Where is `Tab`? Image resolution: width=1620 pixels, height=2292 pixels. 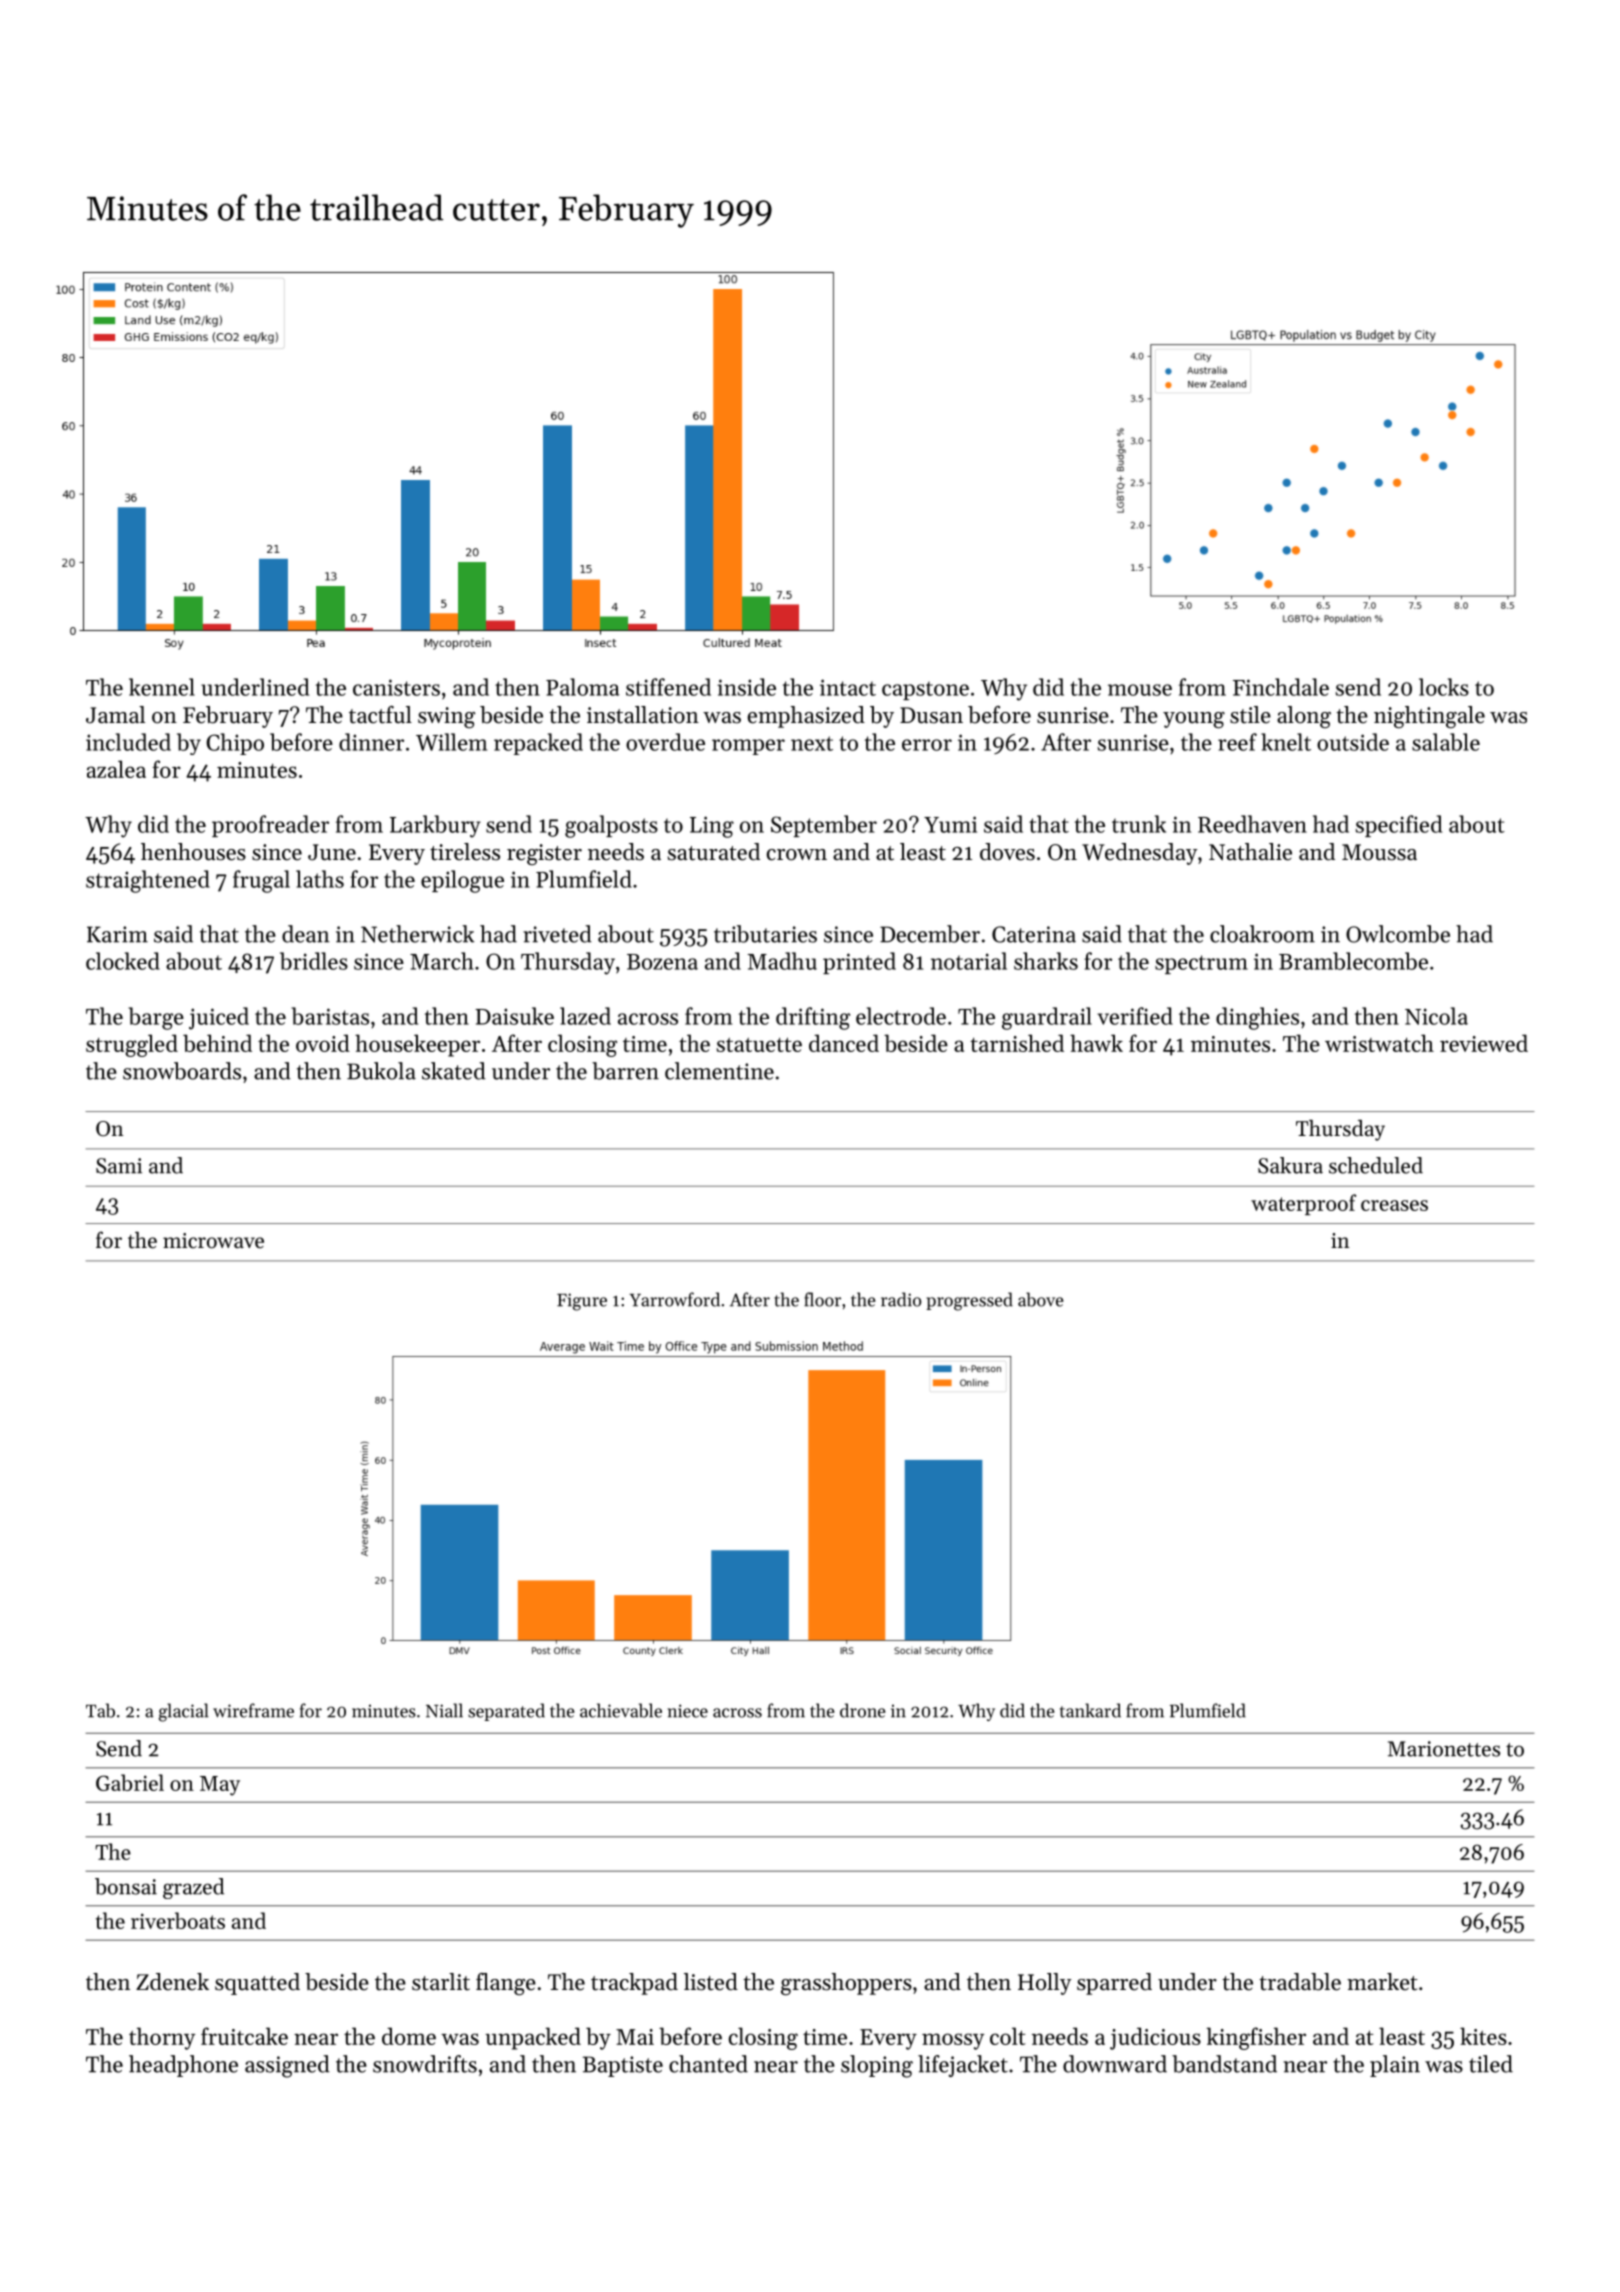
Tab is located at coordinates (100, 1710).
